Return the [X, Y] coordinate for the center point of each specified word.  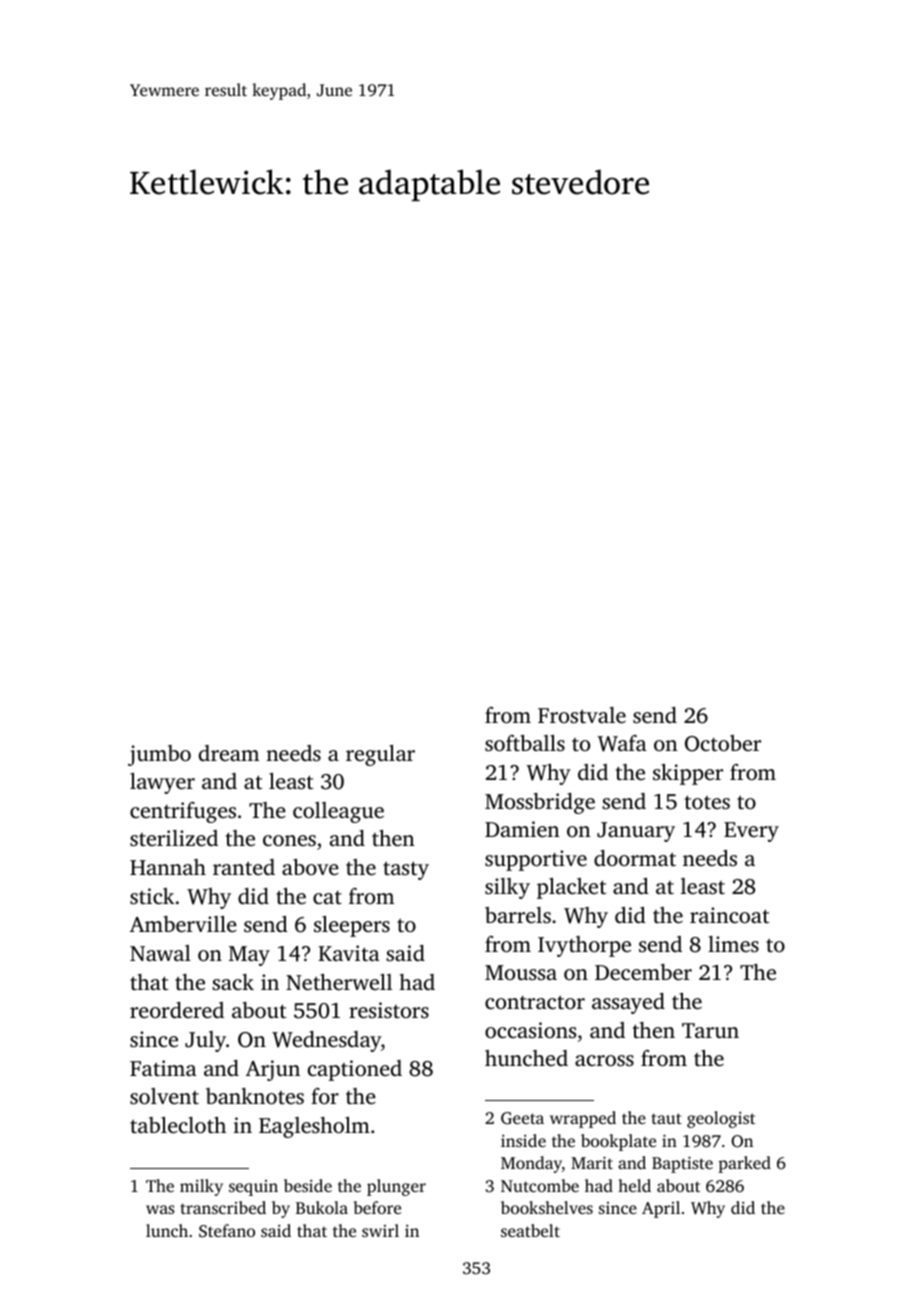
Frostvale [582, 715]
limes [733, 944]
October [723, 743]
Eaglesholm [314, 1127]
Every [751, 832]
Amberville [183, 924]
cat [327, 897]
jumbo [159, 755]
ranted [244, 867]
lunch [167, 1230]
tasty [406, 870]
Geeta [522, 1118]
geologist [721, 1119]
